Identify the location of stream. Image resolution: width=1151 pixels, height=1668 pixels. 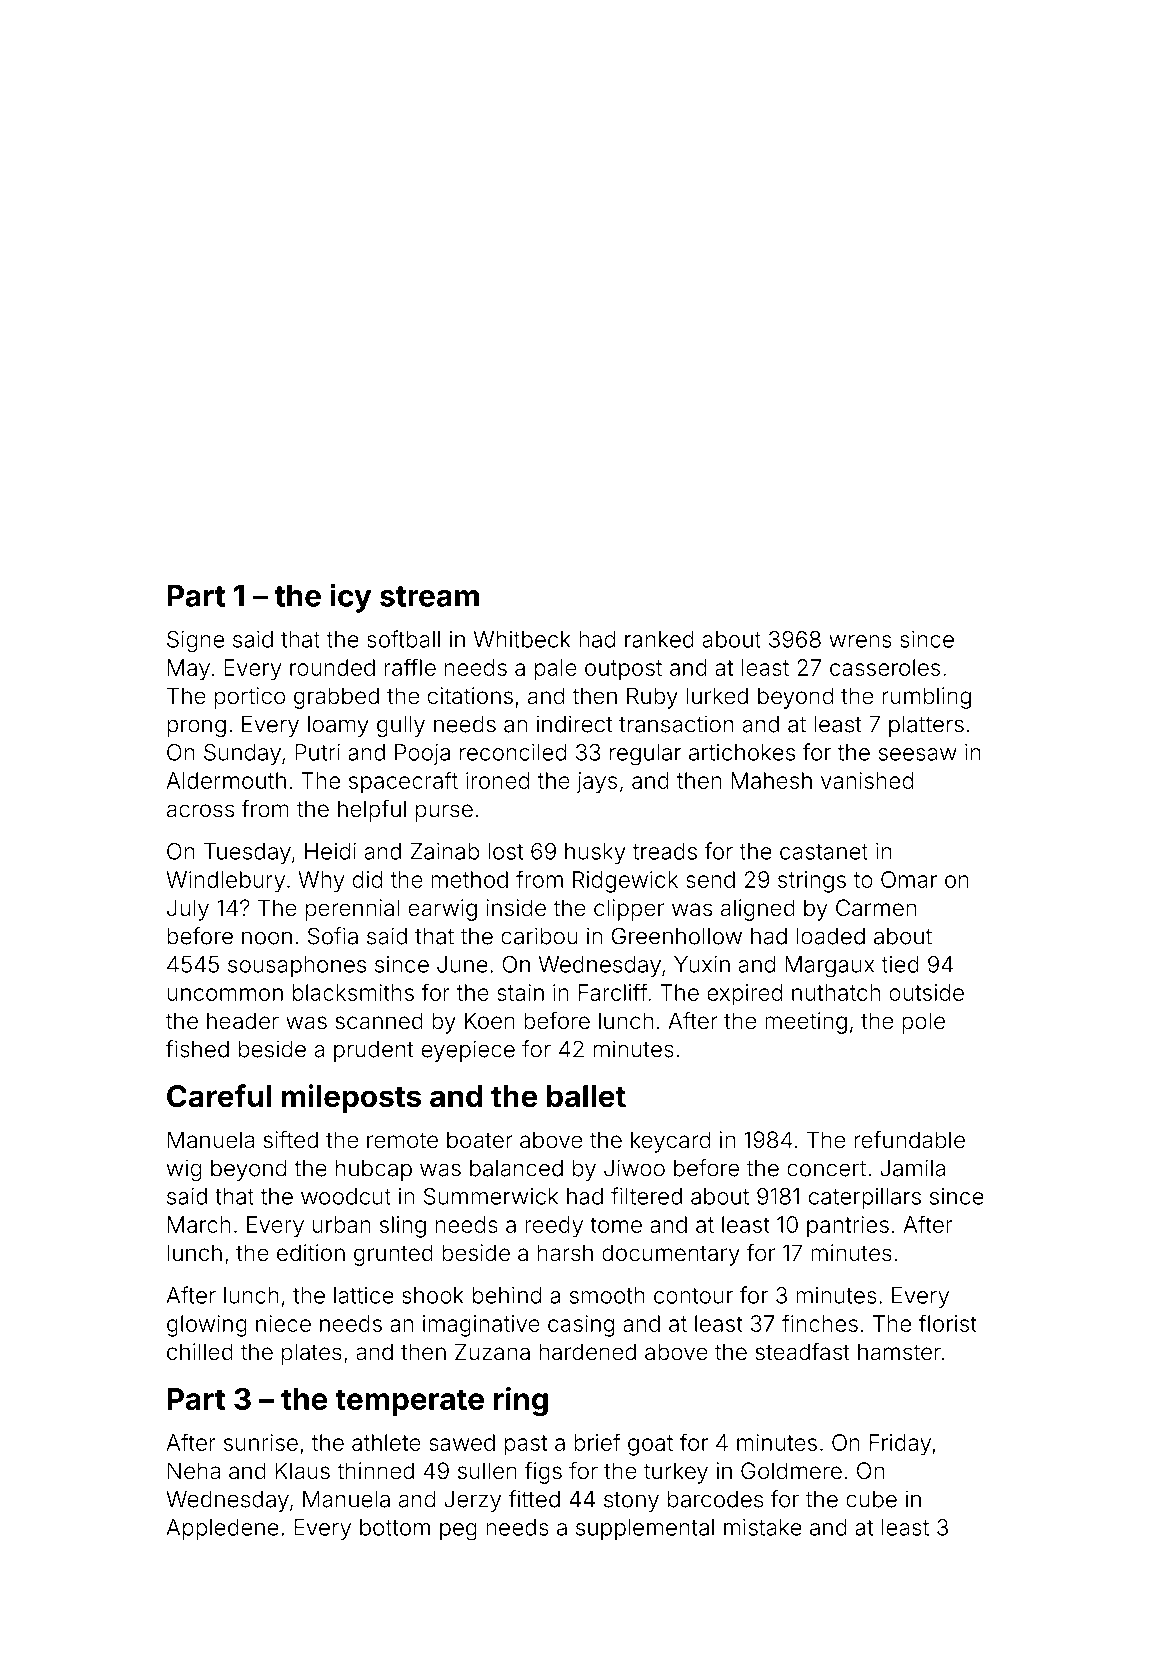
(429, 596).
